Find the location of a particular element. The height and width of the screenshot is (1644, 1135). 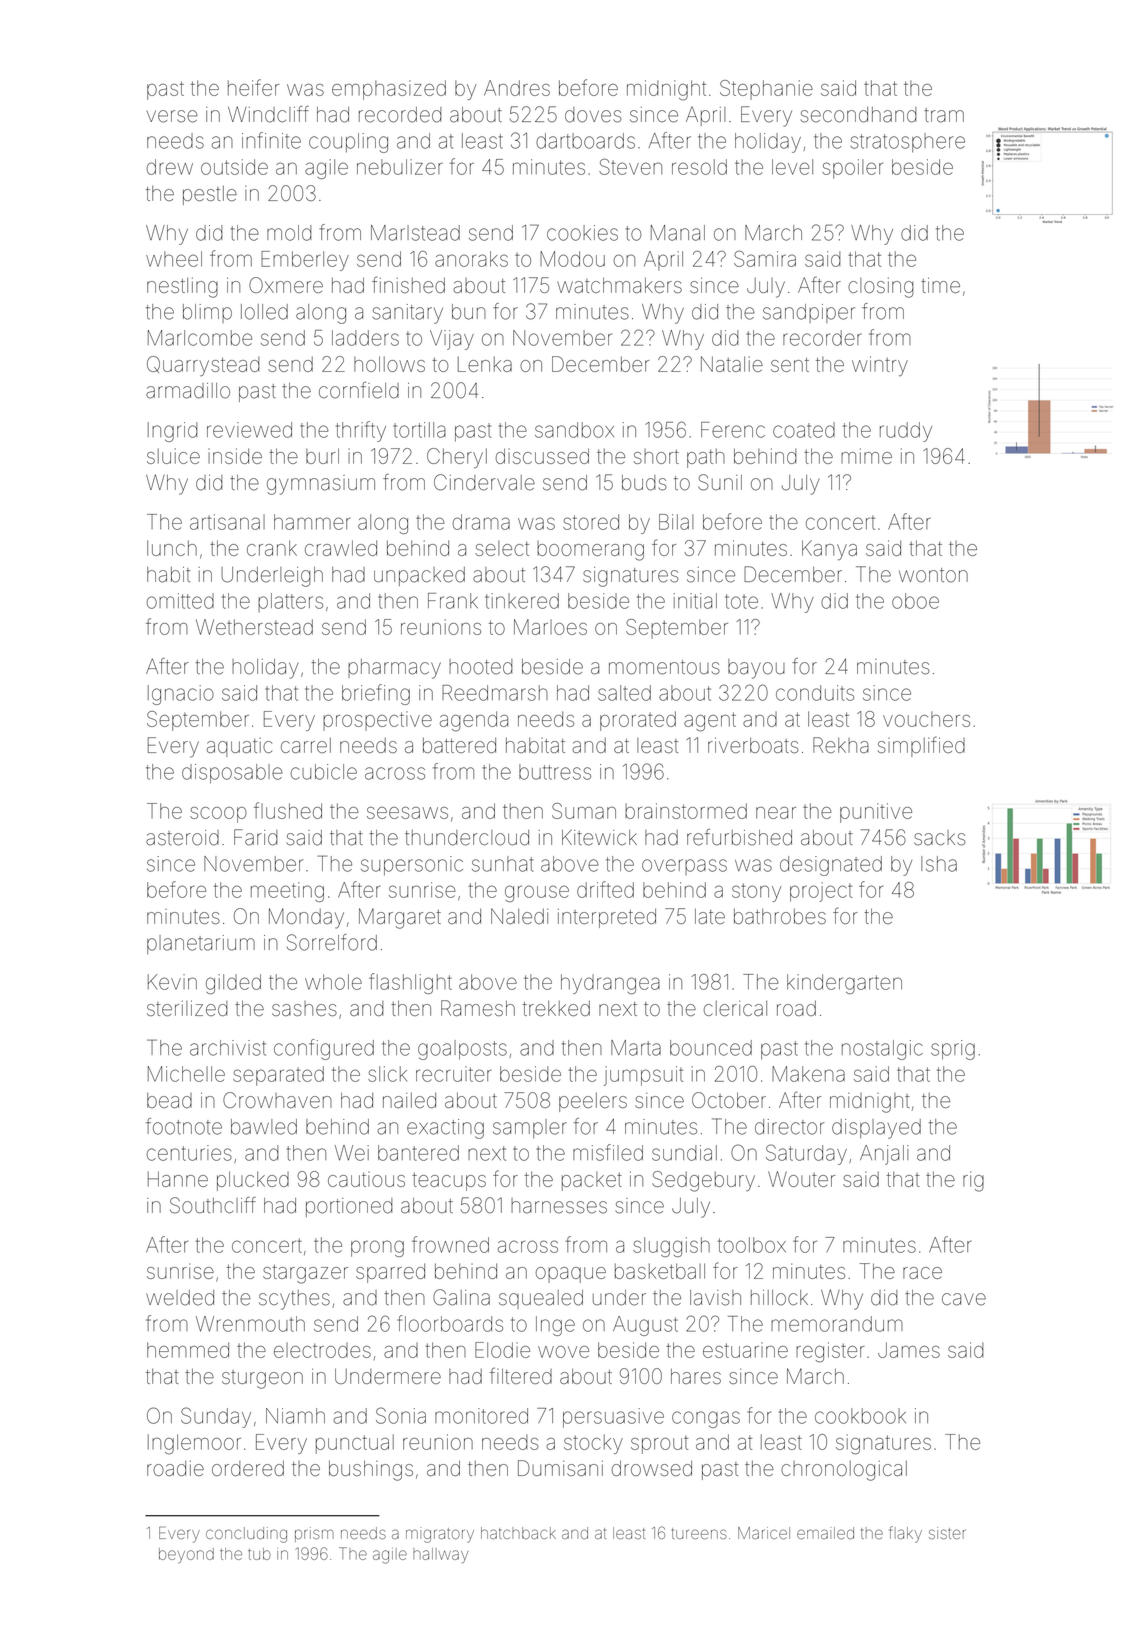

verse is located at coordinates (172, 116).
